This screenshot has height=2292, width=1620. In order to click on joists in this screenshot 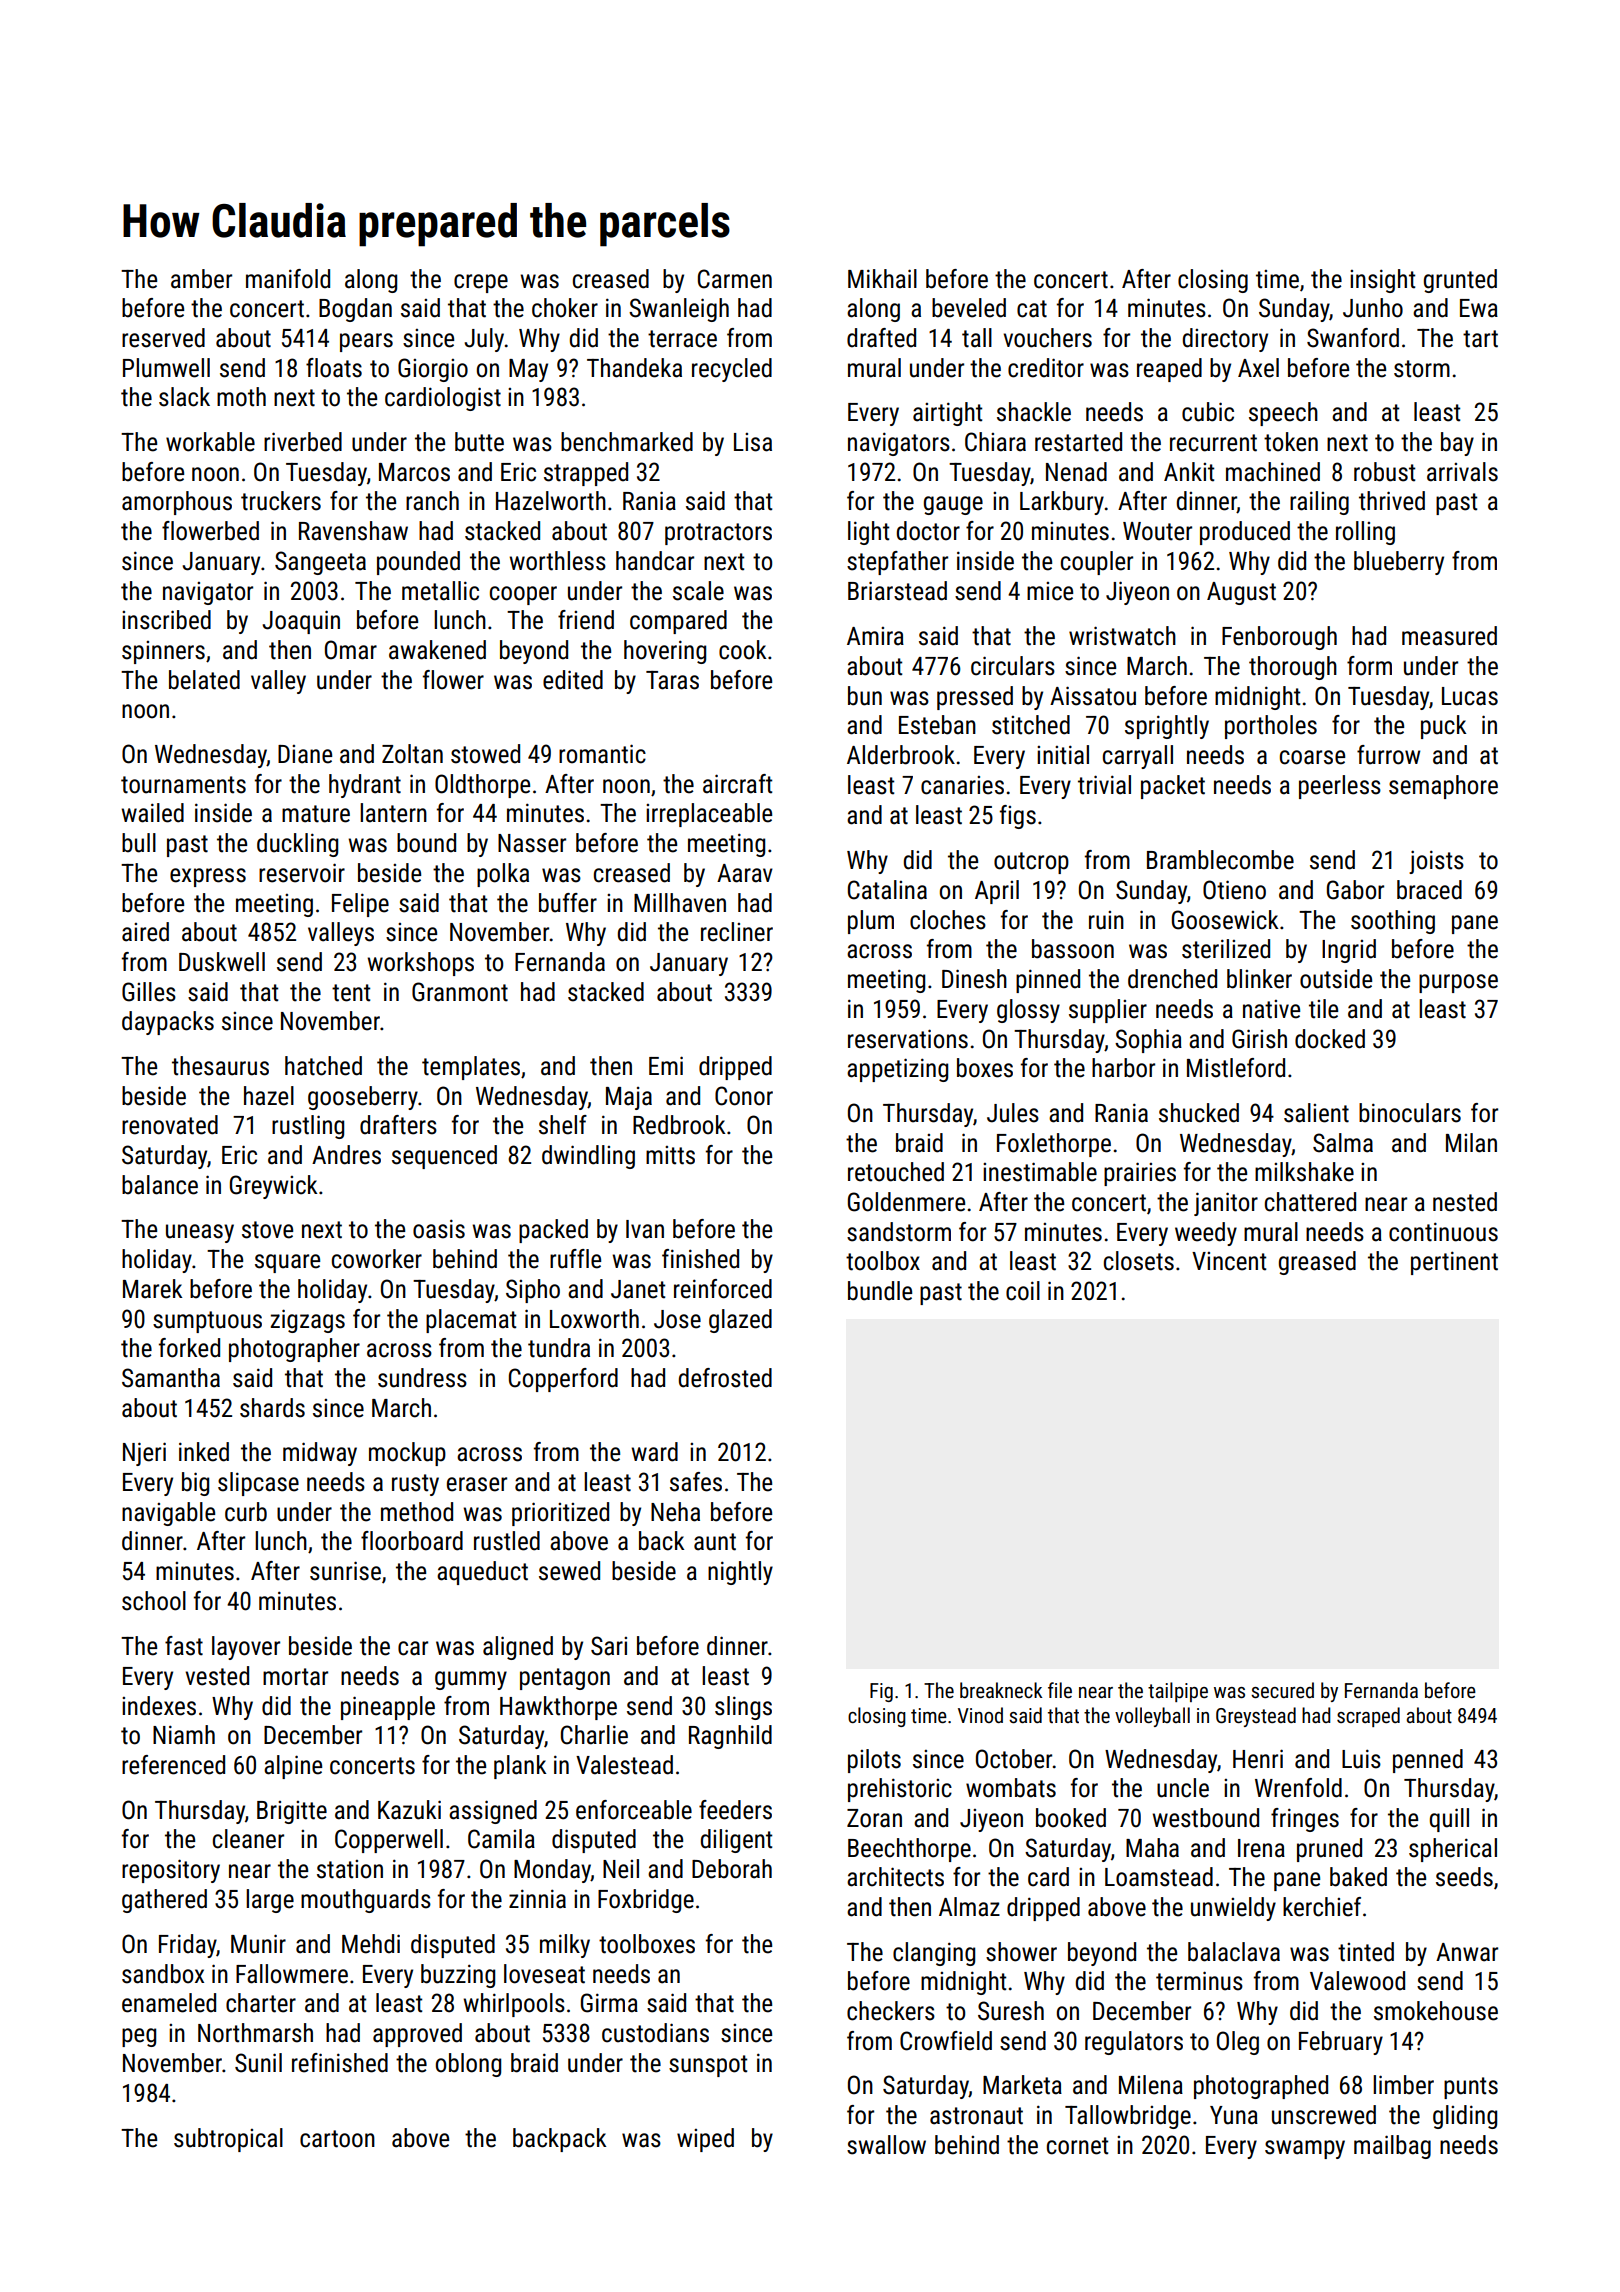, I will do `click(1436, 862)`.
